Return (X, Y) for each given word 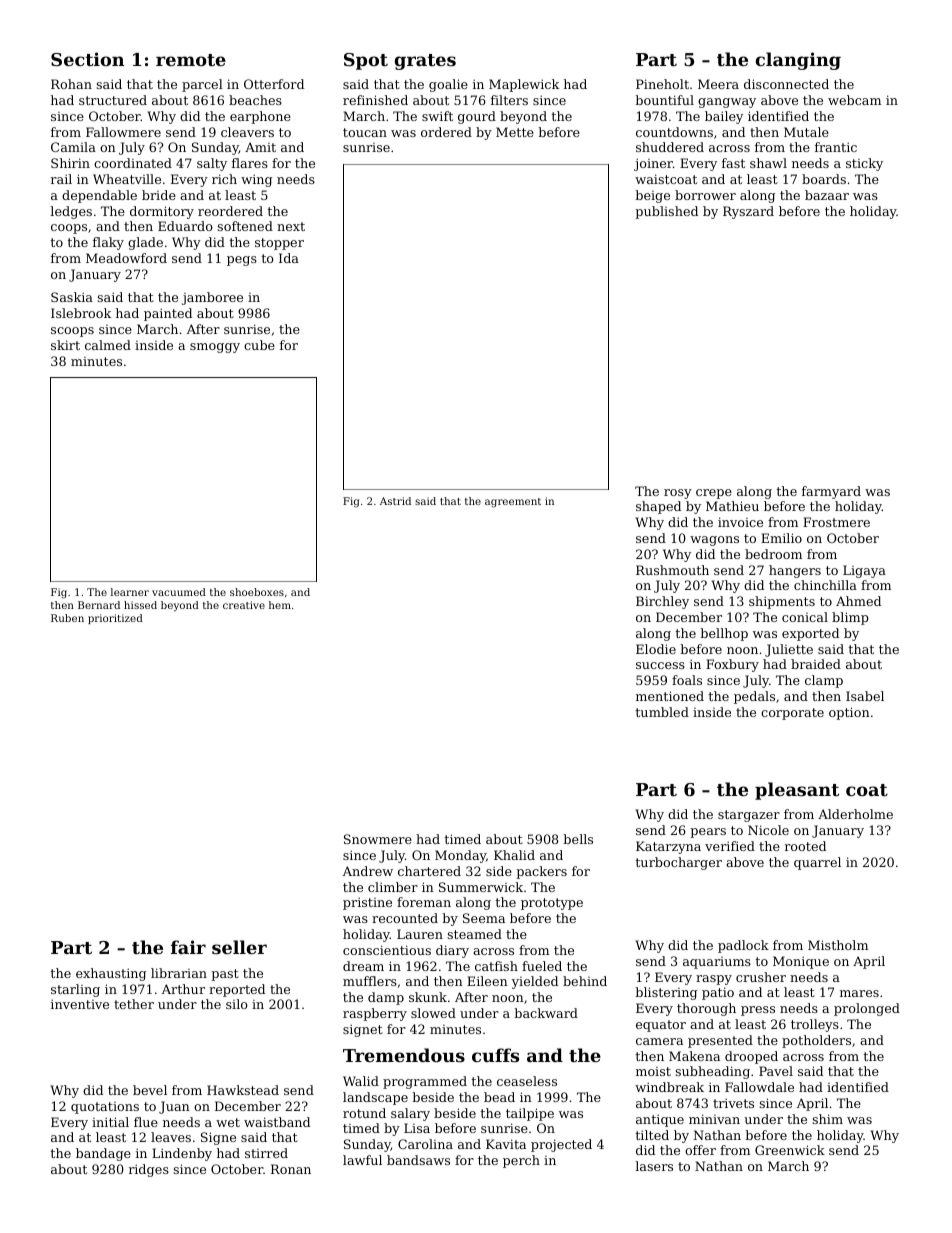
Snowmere (378, 839)
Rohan (71, 84)
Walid (361, 1081)
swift (437, 116)
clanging (798, 61)
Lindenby (182, 1154)
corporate (792, 714)
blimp (850, 618)
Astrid (395, 501)
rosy (678, 494)
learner (130, 592)
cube (259, 345)
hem (280, 605)
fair (188, 947)
